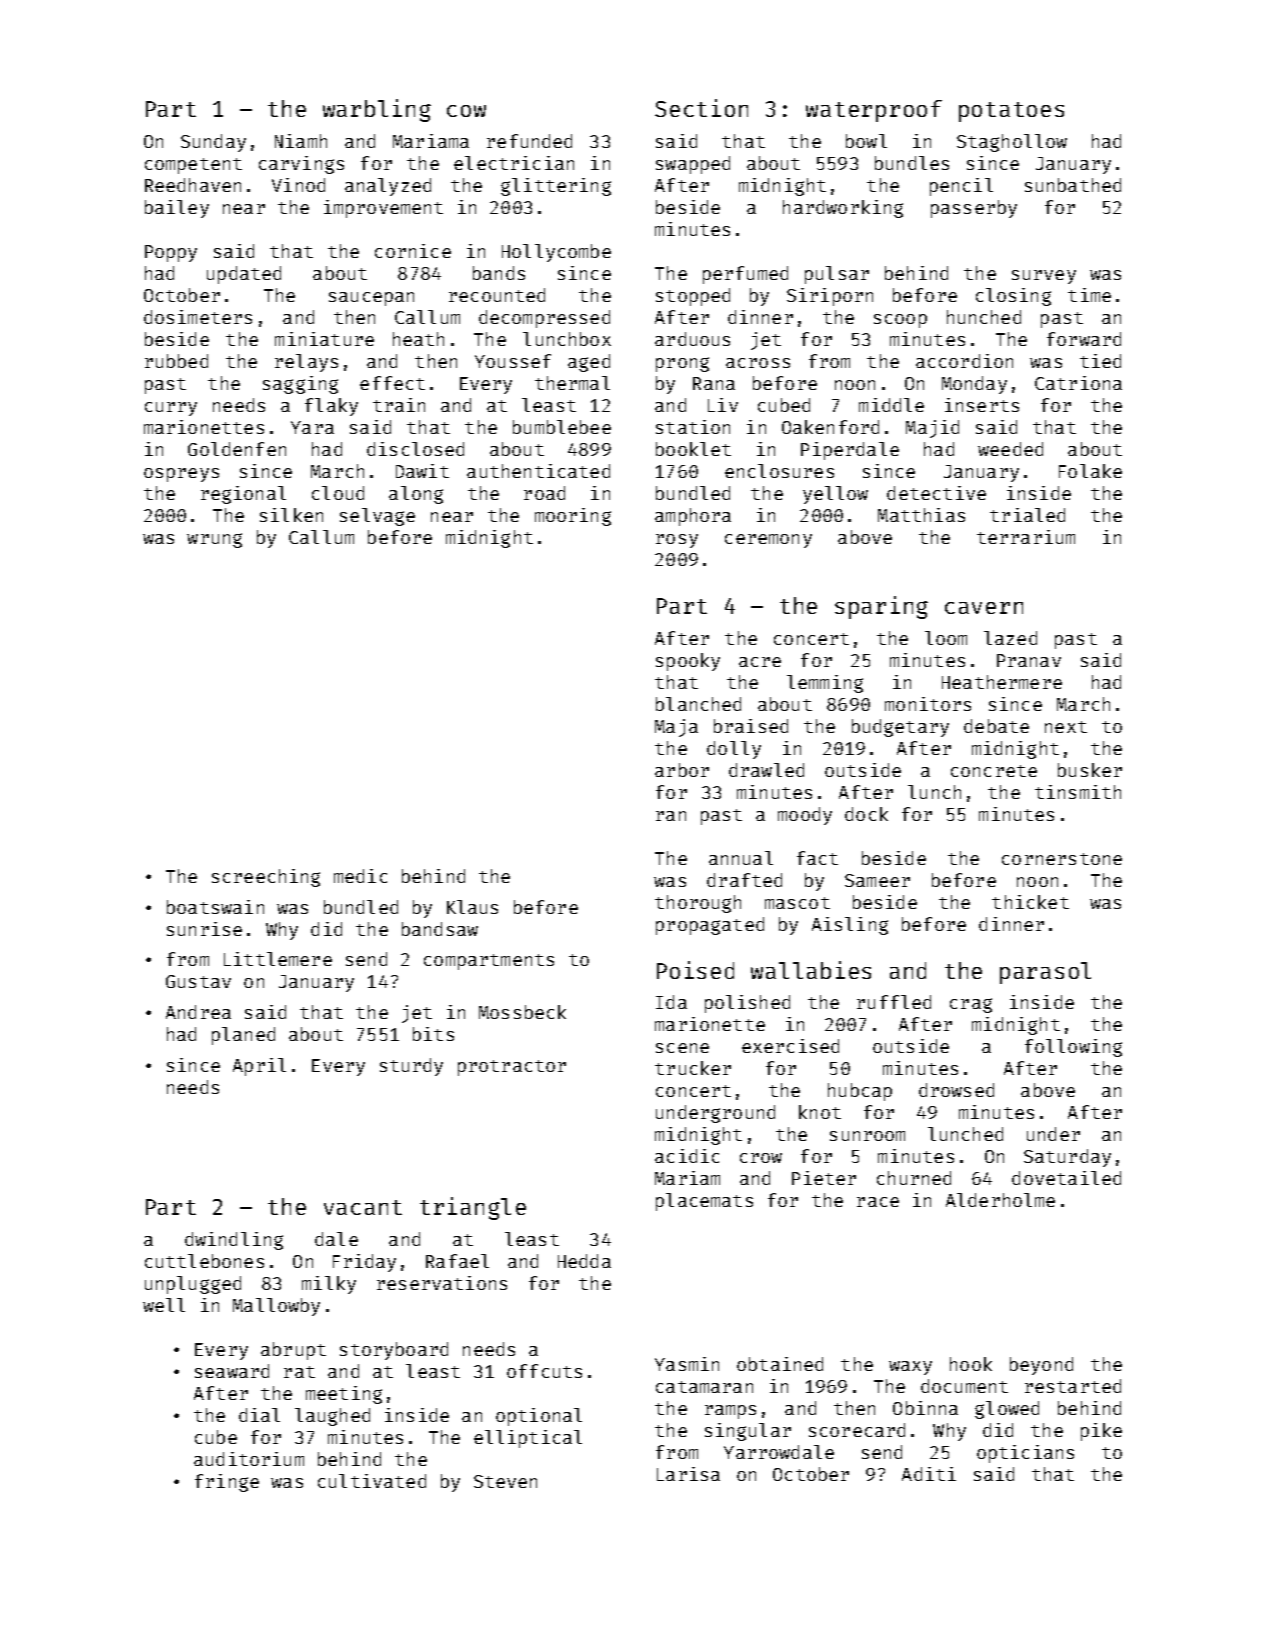 The width and height of the screenshot is (1267, 1640). Describe the element at coordinates (701, 108) in the screenshot. I see `Section` at that location.
